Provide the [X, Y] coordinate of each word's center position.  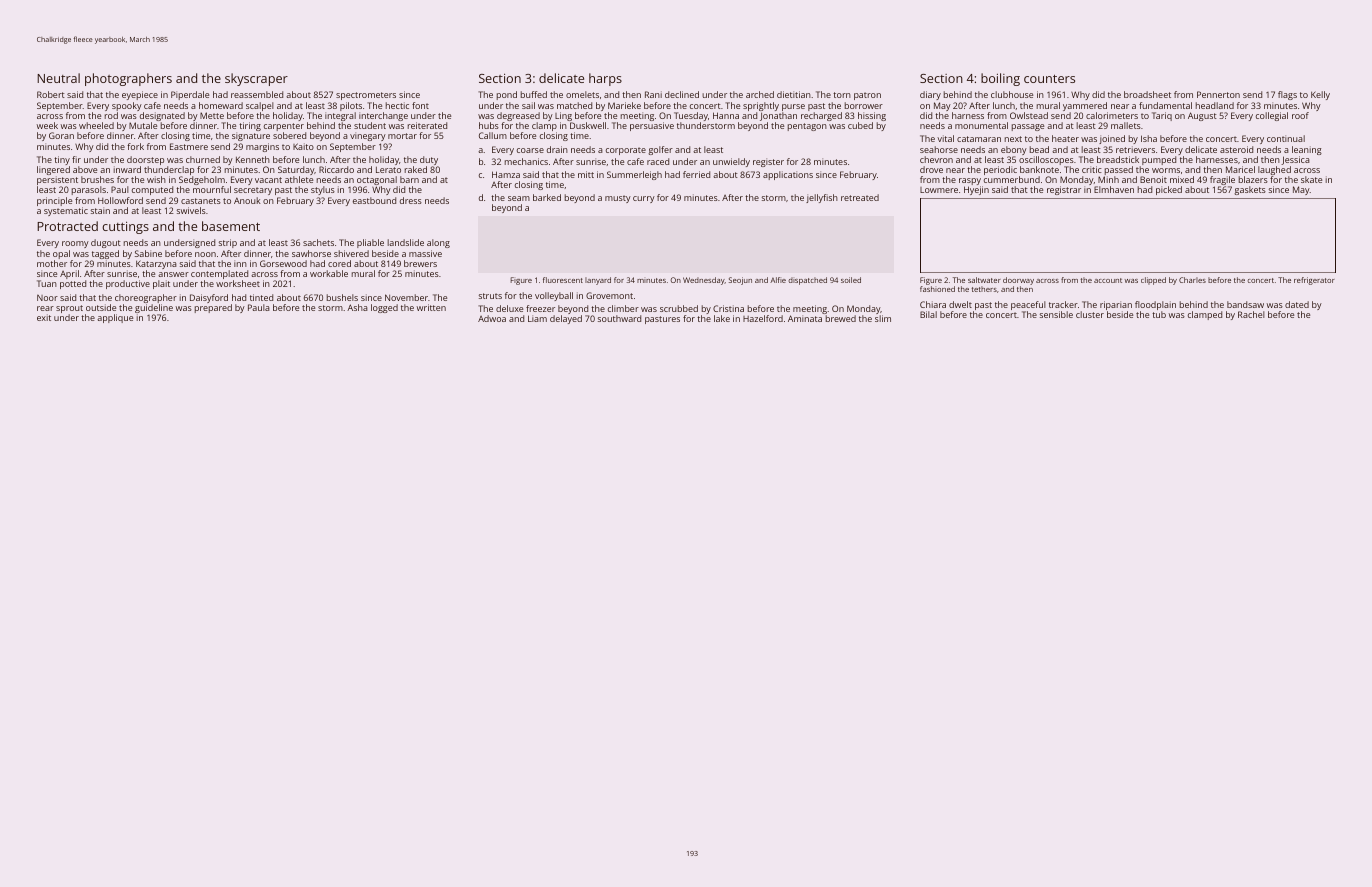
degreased [518, 116]
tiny [62, 160]
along [438, 243]
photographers [128, 79]
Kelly [1320, 95]
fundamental [1165, 105]
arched [760, 94]
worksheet [238, 283]
